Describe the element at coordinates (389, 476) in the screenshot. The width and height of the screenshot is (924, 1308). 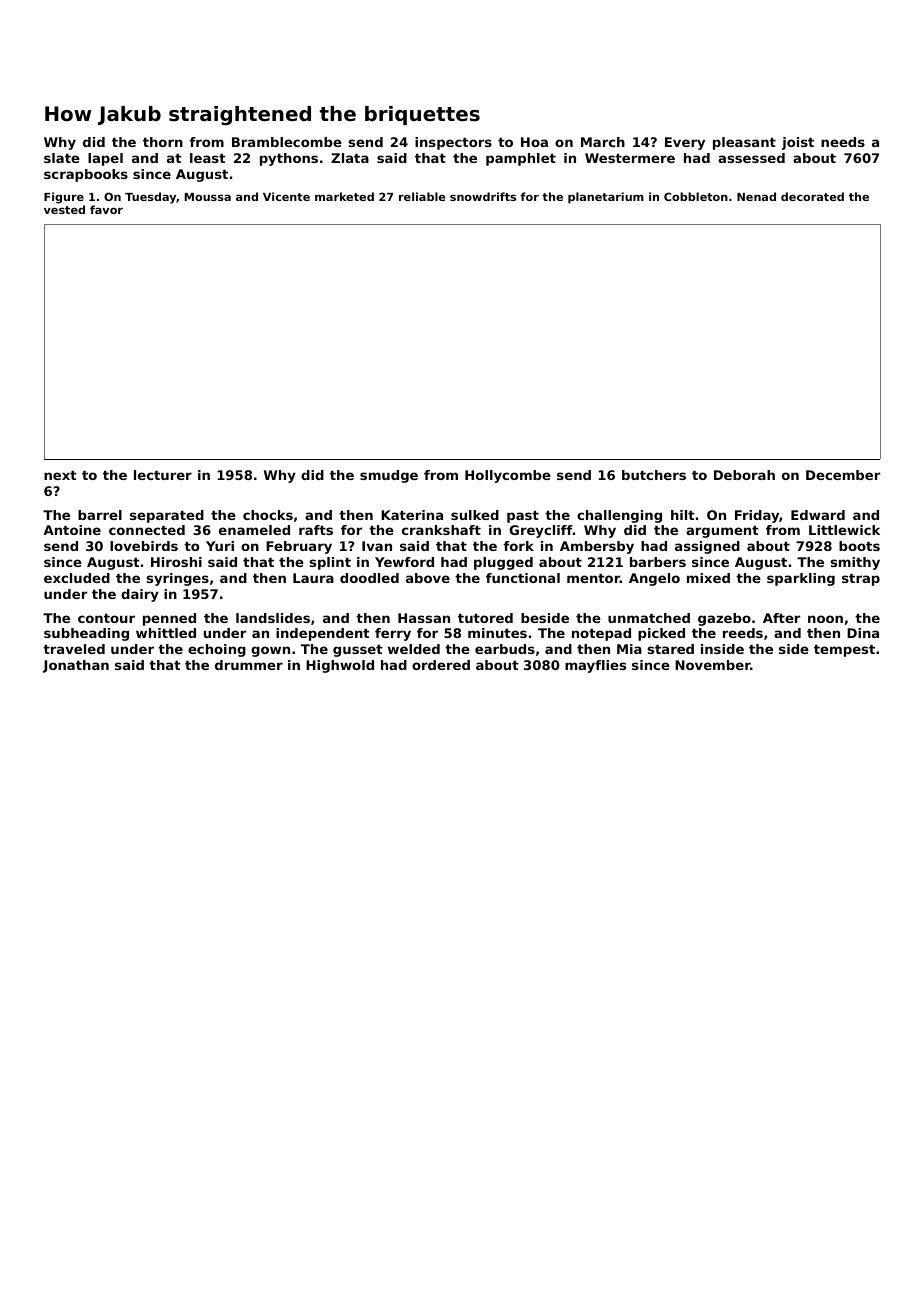
I see `smudge` at that location.
